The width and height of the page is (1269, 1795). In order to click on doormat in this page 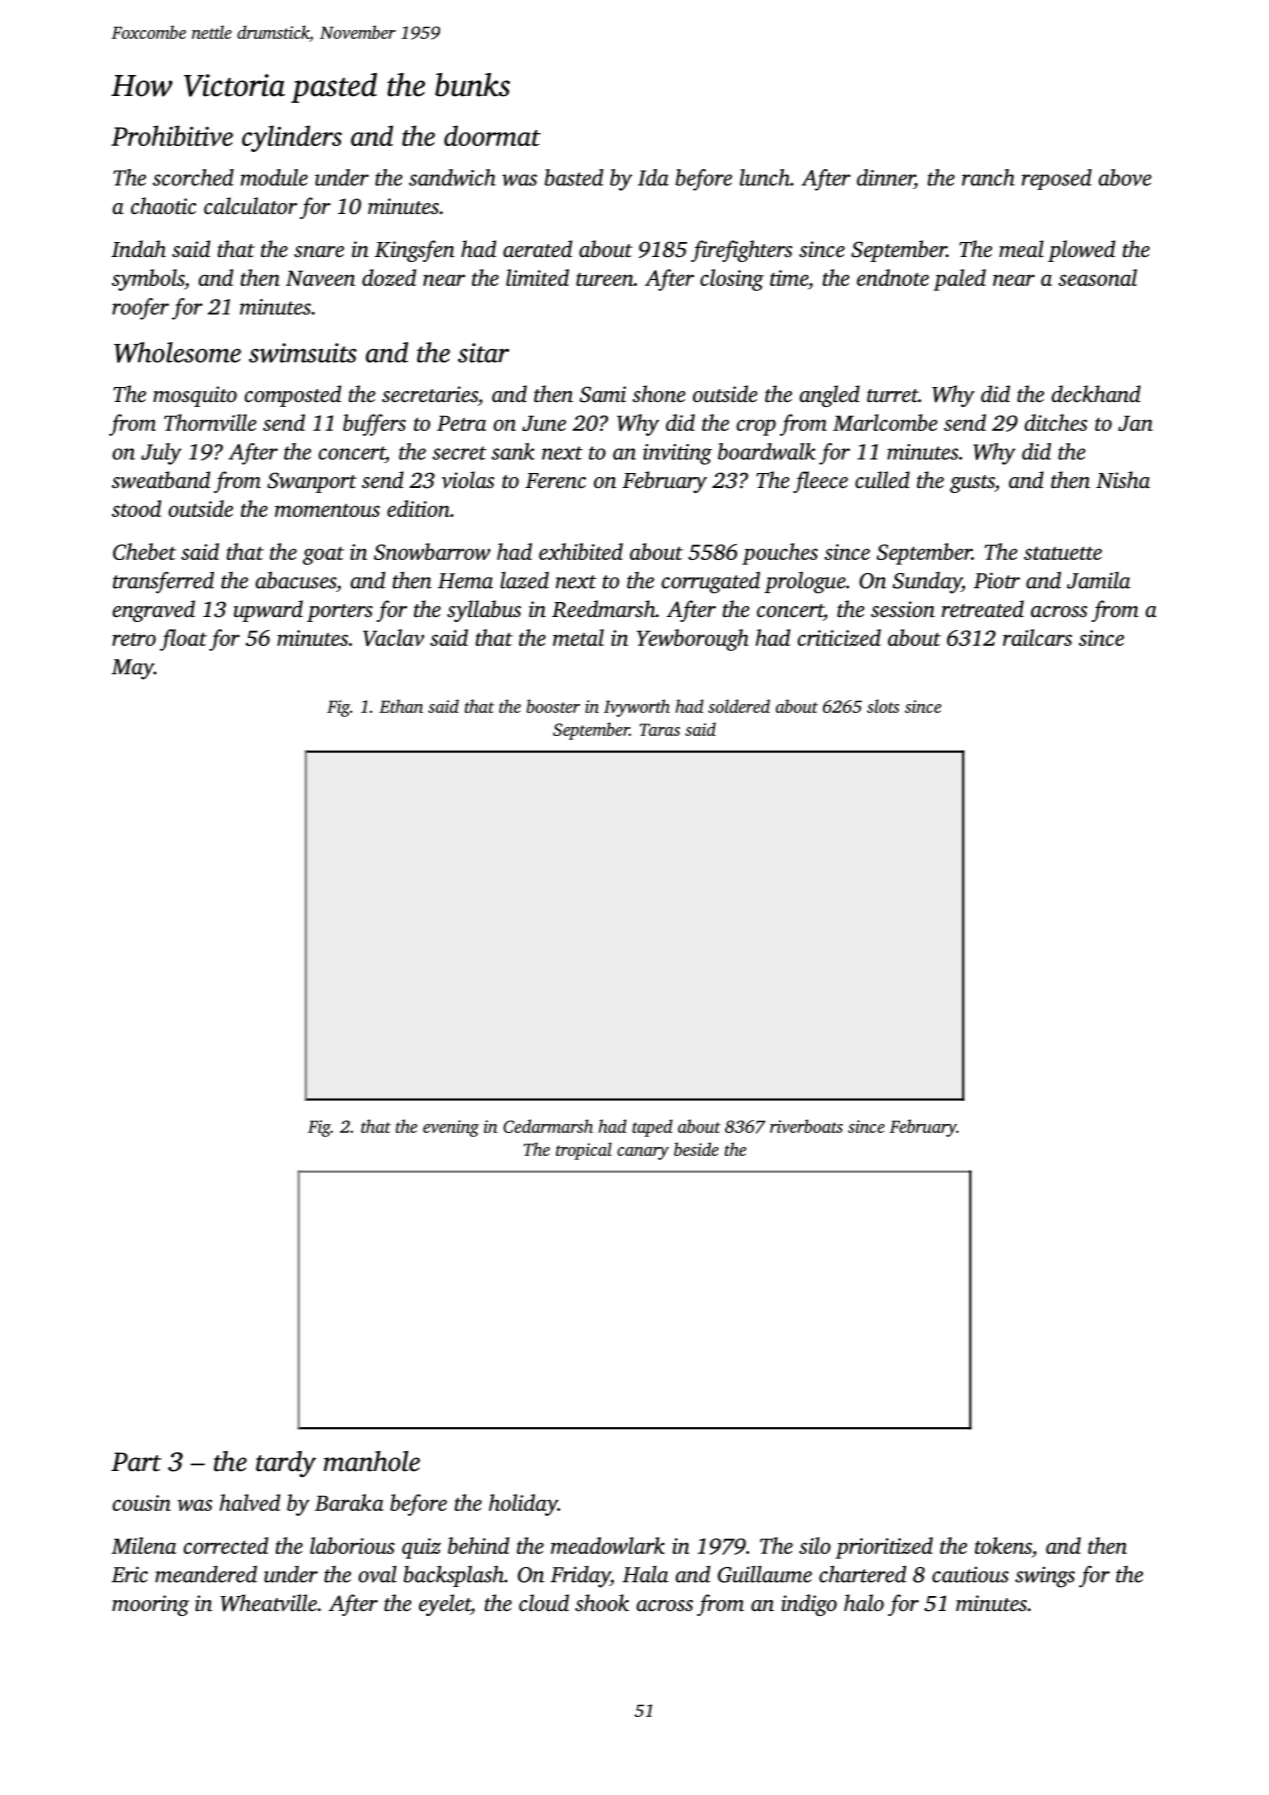, I will do `click(492, 135)`.
